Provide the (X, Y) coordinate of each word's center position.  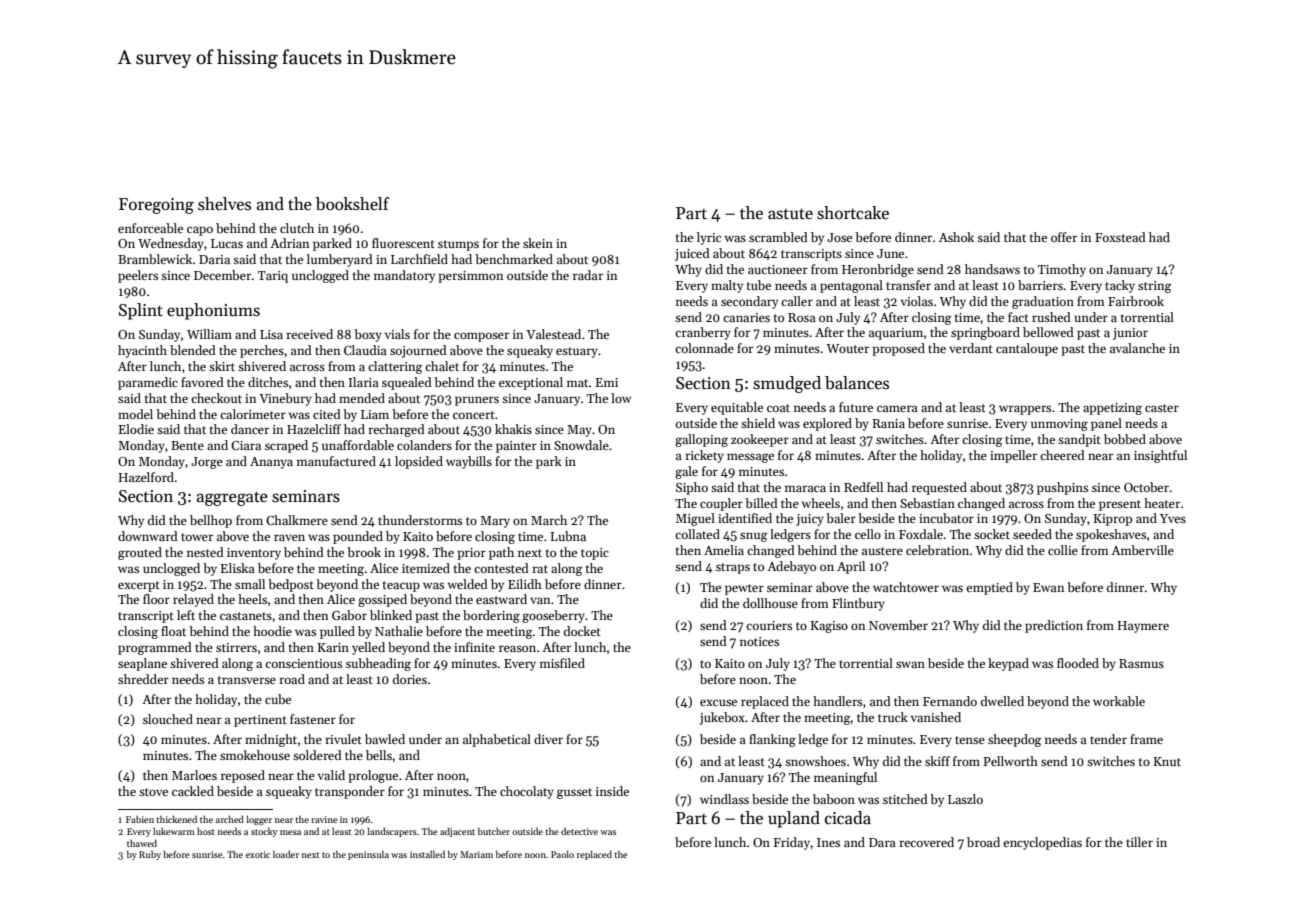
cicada (848, 818)
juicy (810, 520)
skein (538, 243)
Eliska (238, 568)
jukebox (722, 718)
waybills (469, 462)
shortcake (853, 213)
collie (1063, 550)
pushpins (1062, 488)
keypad (1008, 664)
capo (200, 231)
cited (327, 414)
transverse (247, 680)
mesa (290, 832)
